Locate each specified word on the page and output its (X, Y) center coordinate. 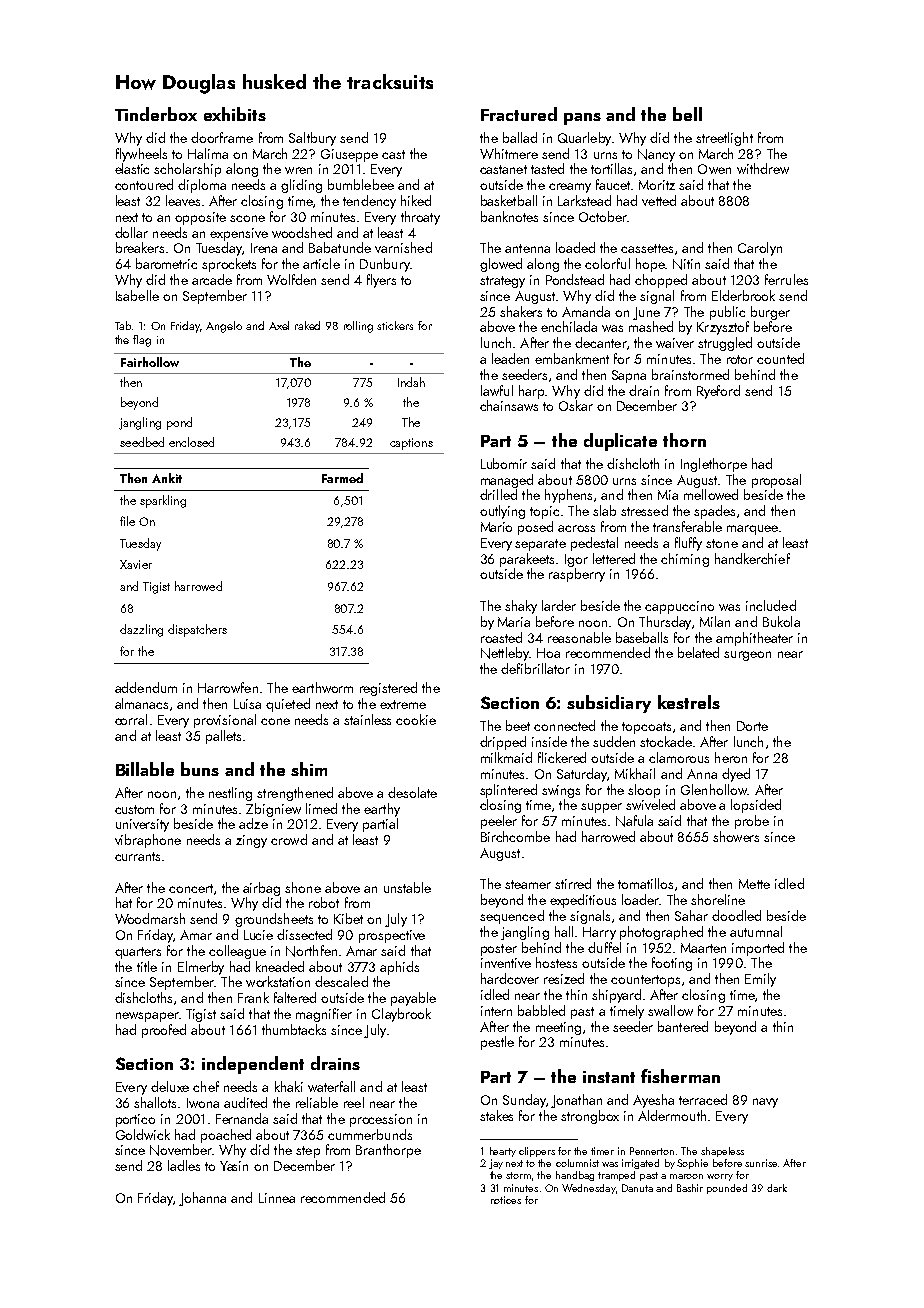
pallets (223, 737)
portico (135, 1120)
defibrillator (535, 668)
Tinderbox (156, 114)
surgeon (747, 656)
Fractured (519, 114)
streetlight (724, 139)
